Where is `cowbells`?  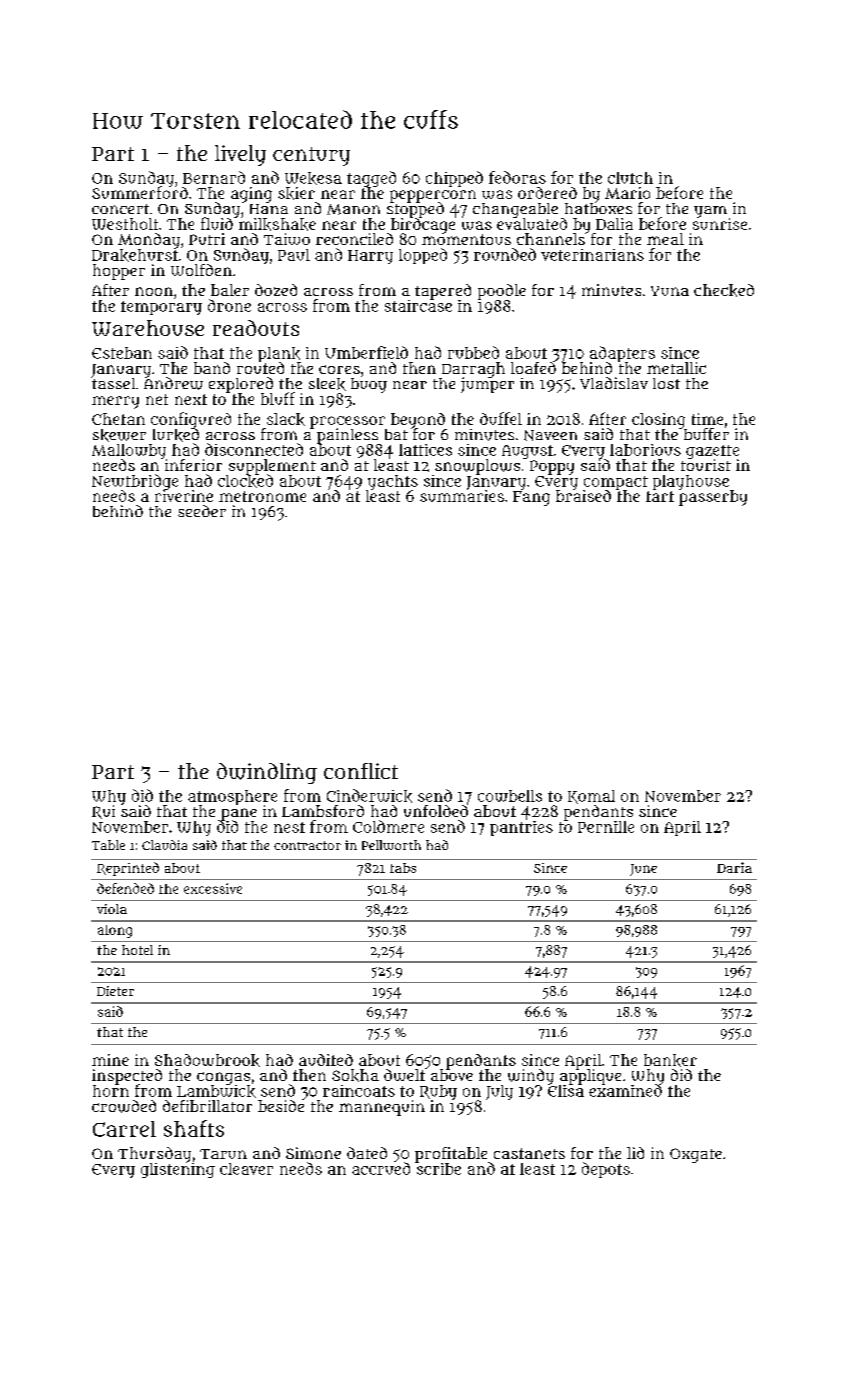
cowbells is located at coordinates (510, 796).
